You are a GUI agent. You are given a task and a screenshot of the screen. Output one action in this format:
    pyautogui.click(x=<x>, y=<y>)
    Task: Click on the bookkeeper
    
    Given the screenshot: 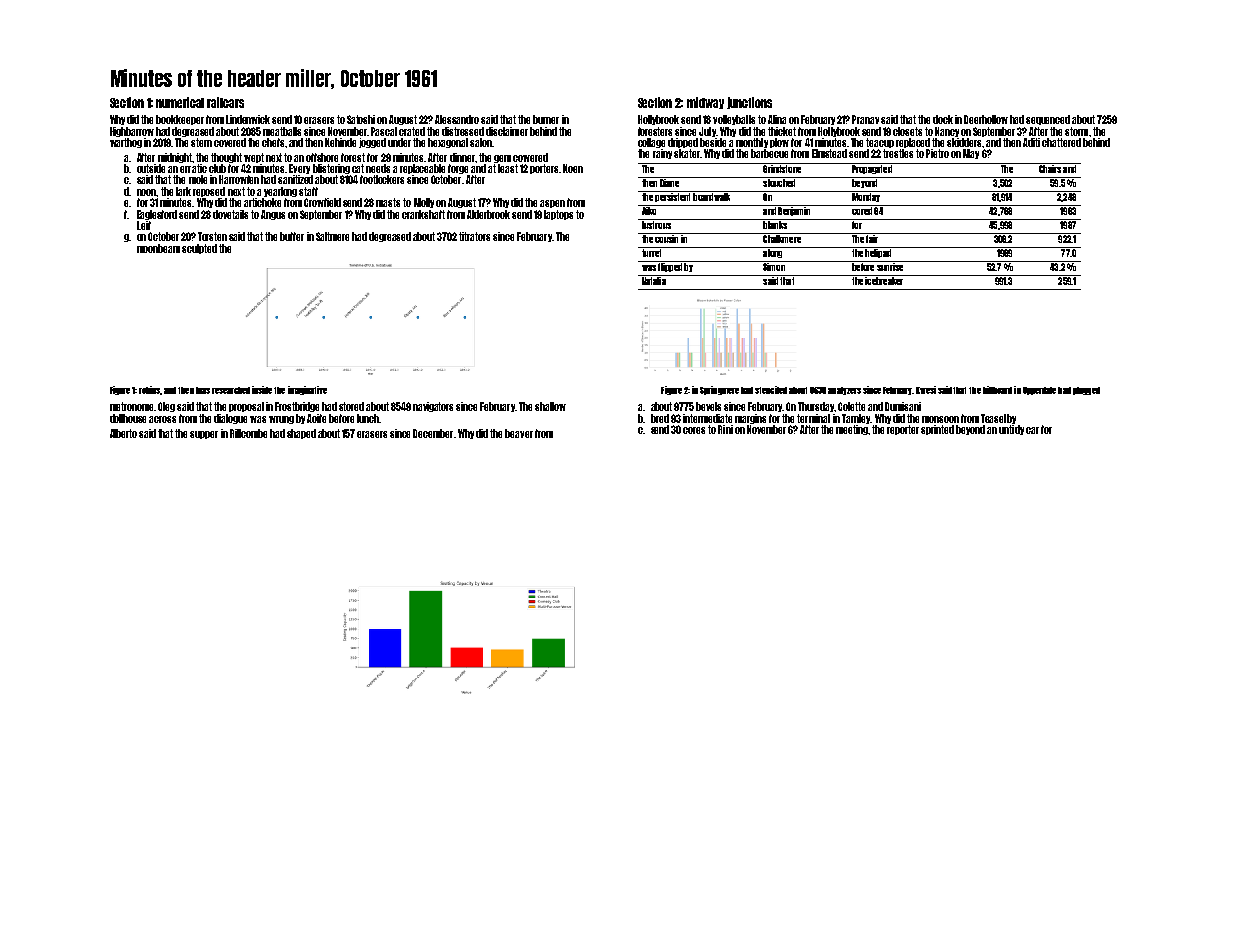 What is the action you would take?
    pyautogui.click(x=180, y=120)
